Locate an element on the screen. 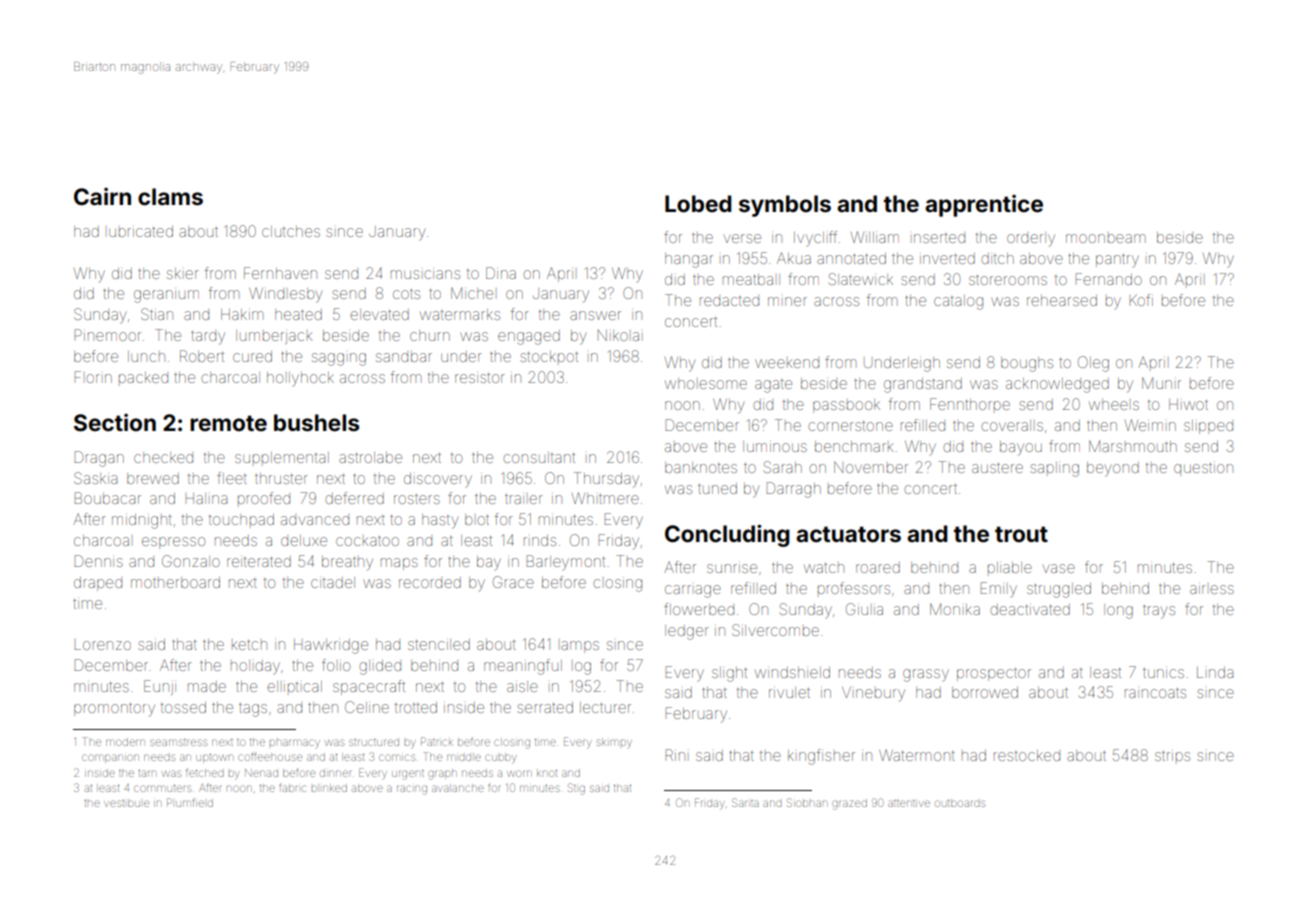  Silvercombe is located at coordinates (775, 630).
